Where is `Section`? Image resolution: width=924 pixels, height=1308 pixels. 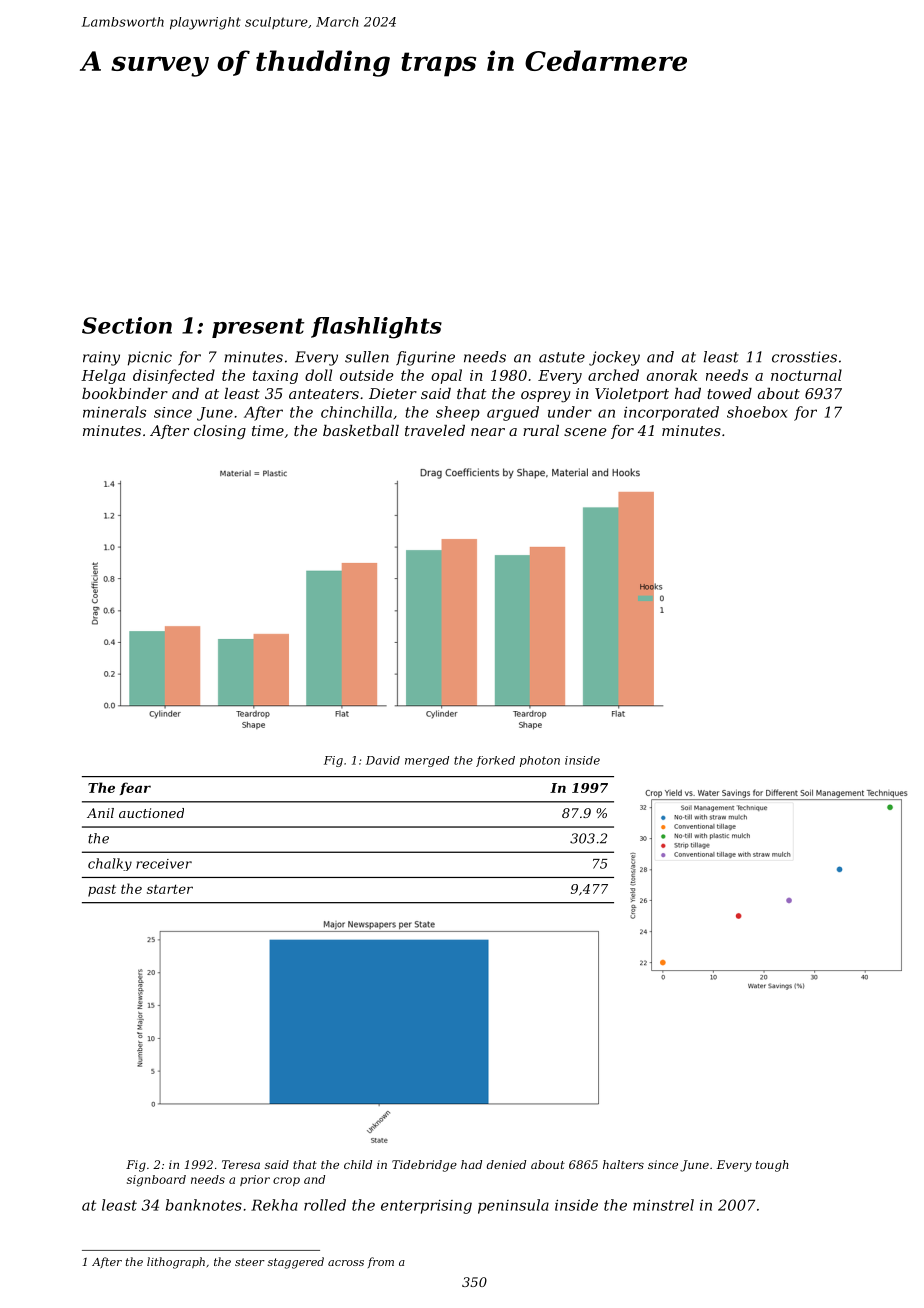 Section is located at coordinates (127, 325).
